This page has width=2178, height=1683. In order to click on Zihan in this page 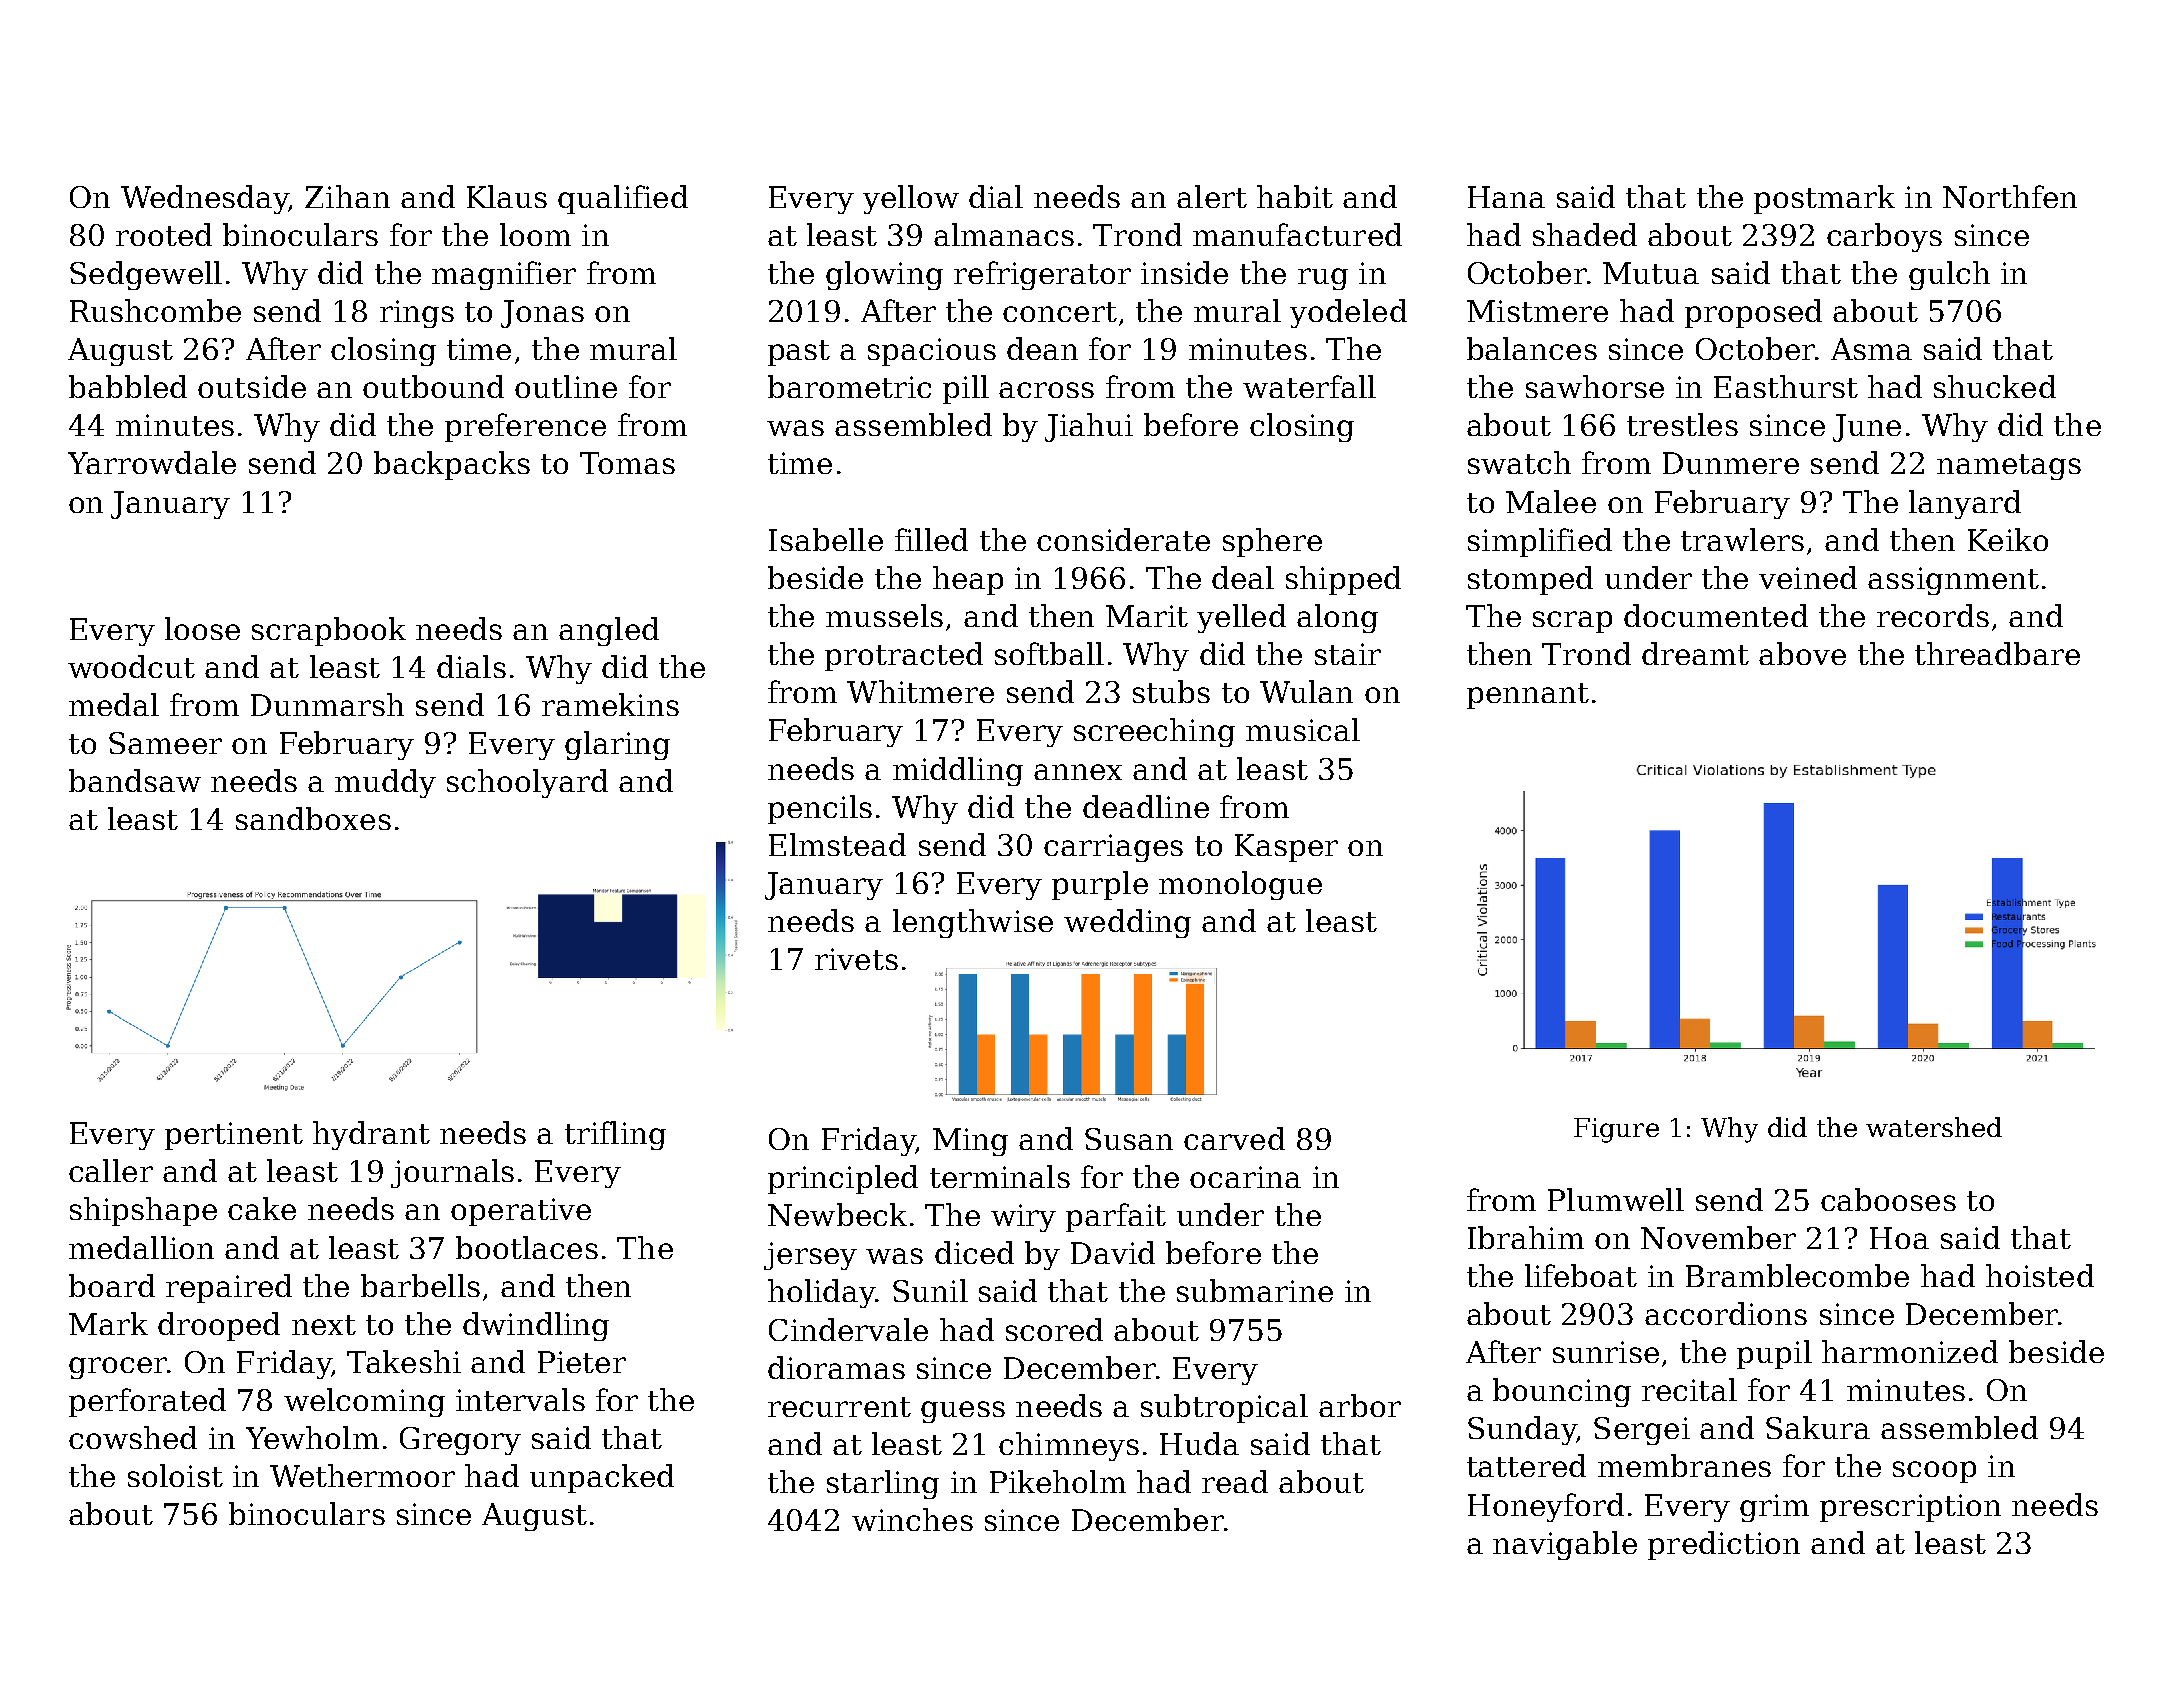, I will do `click(347, 196)`.
